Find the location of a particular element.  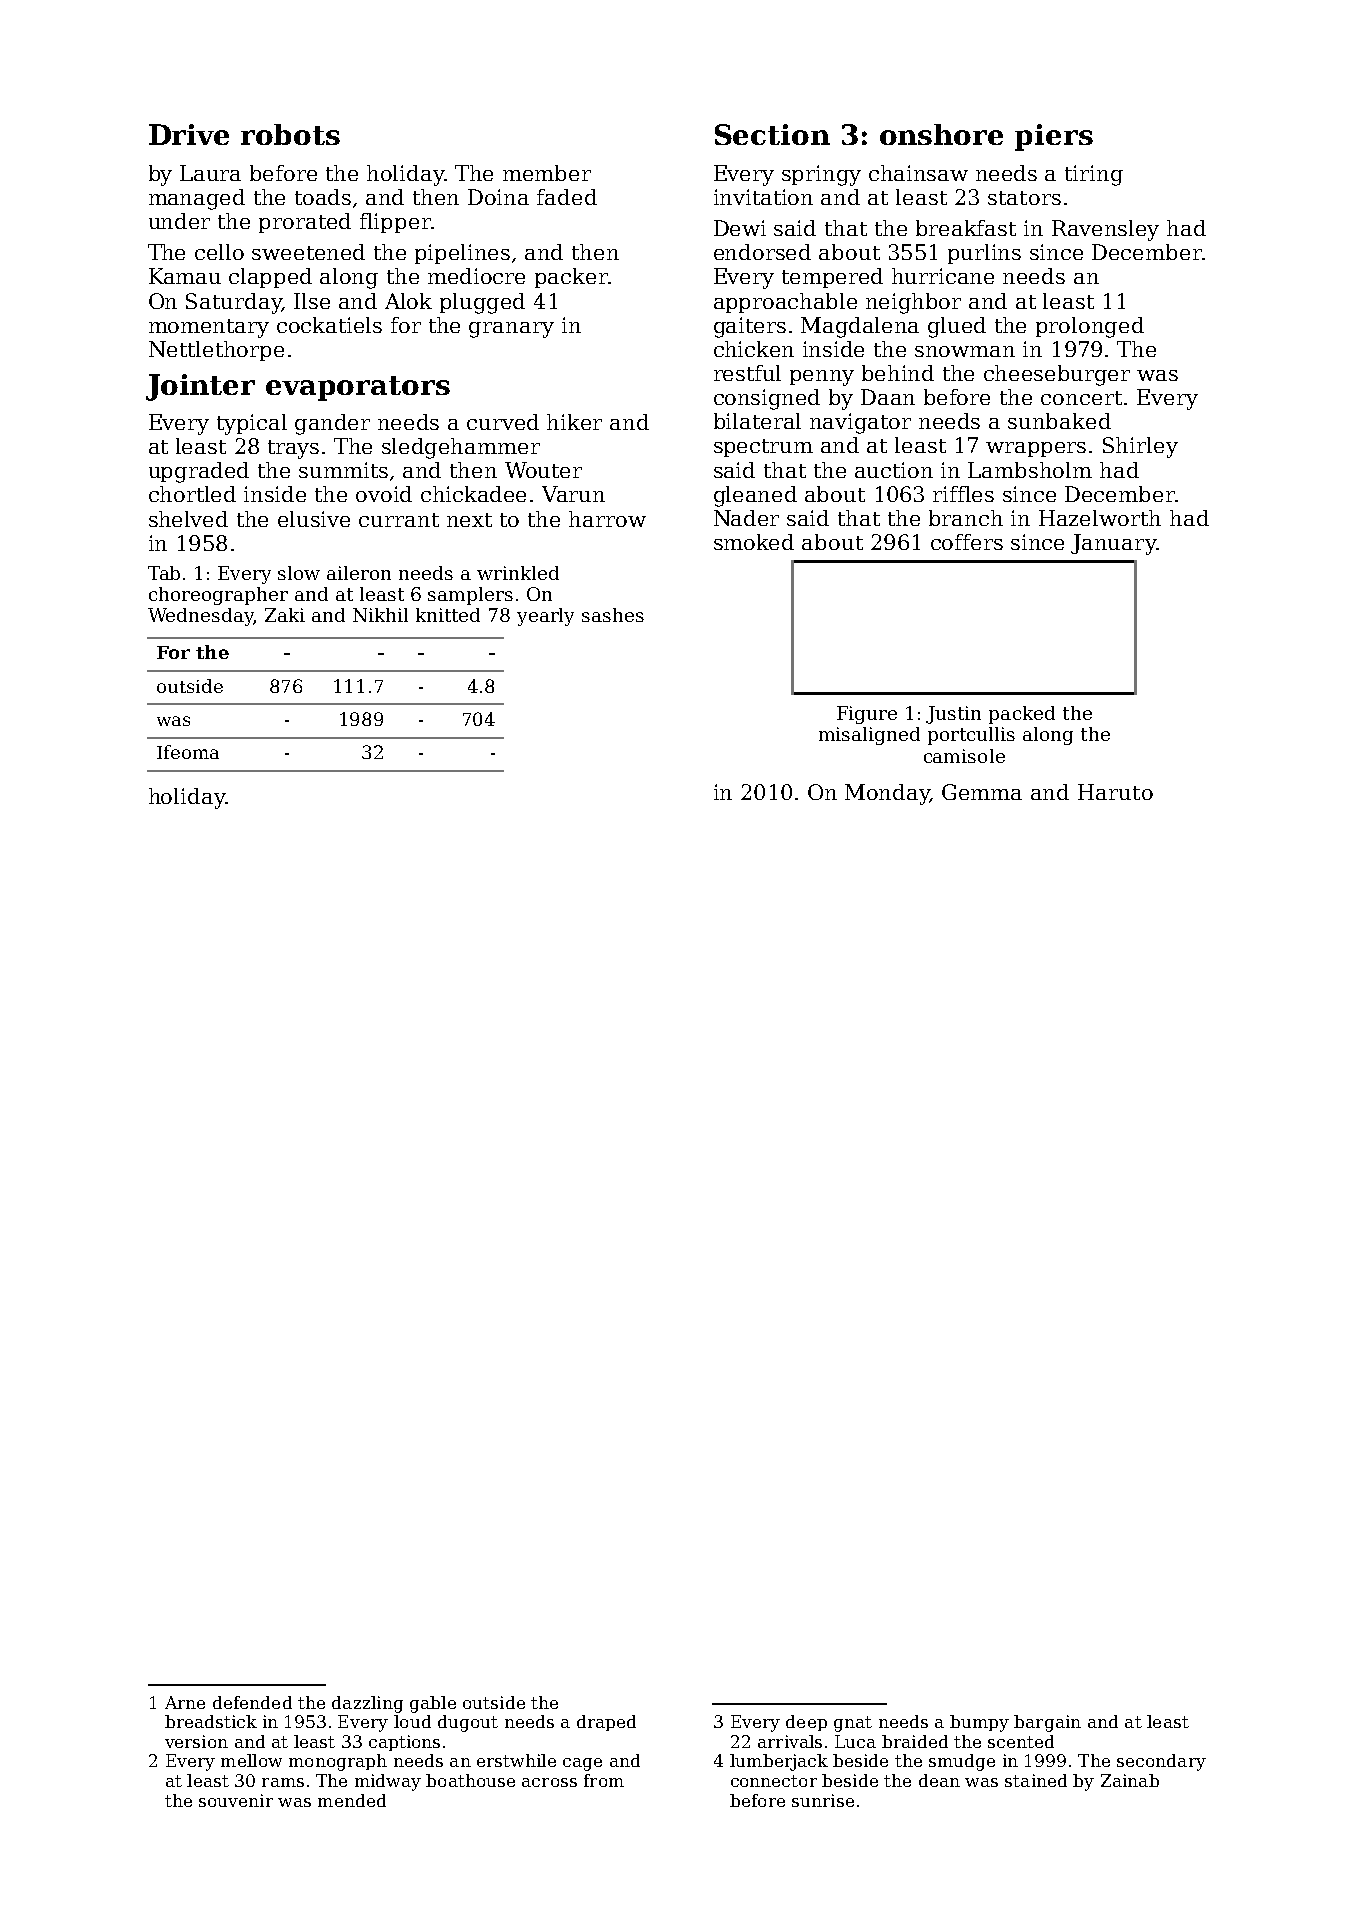

member is located at coordinates (547, 173).
